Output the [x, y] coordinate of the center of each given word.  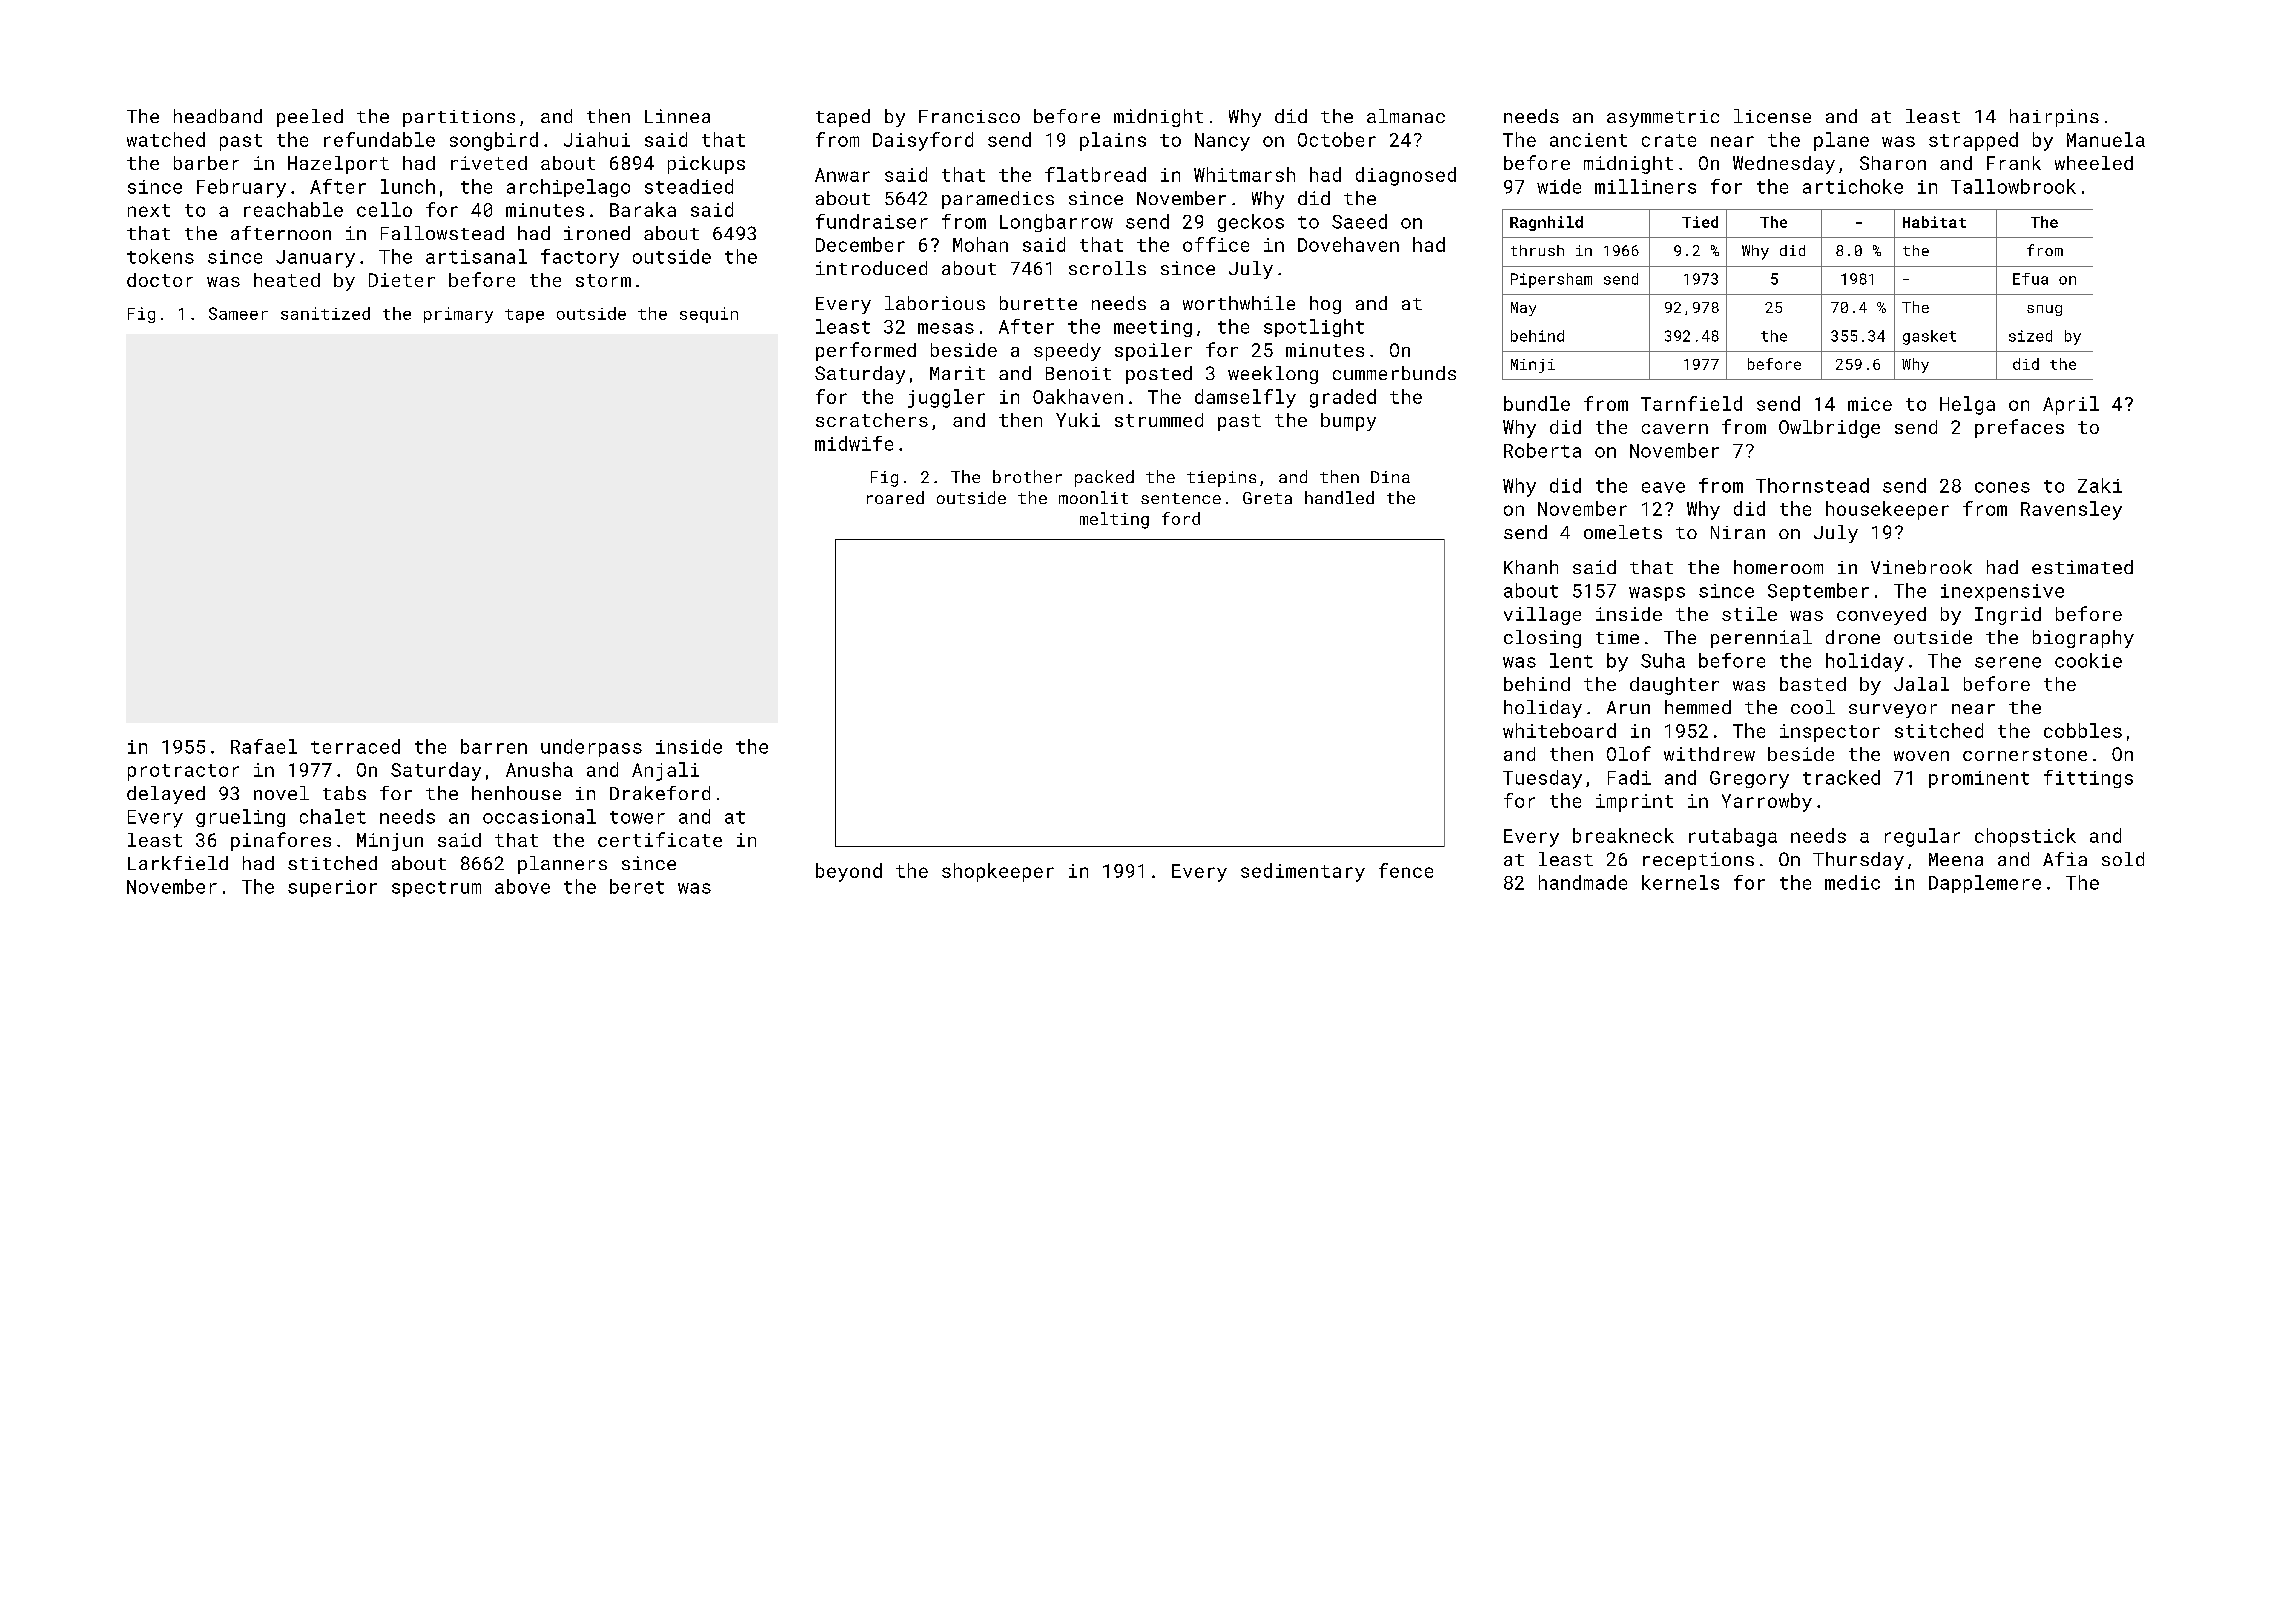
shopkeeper [998, 872]
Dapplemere [1985, 884]
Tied [1700, 222]
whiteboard [1559, 730]
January [315, 259]
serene [2008, 662]
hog [1325, 305]
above [522, 886]
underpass [591, 748]
